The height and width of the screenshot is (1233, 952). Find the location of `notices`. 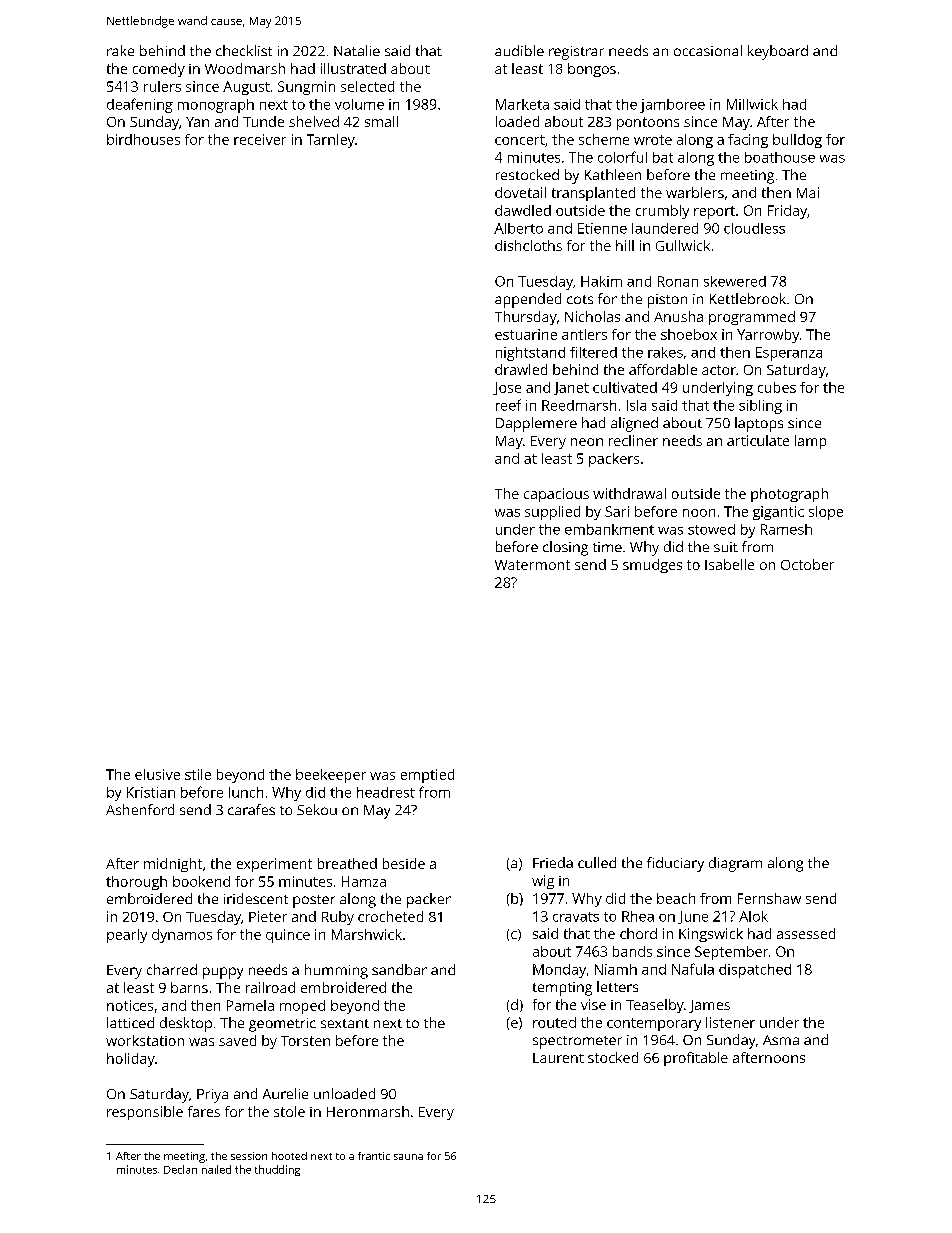

notices is located at coordinates (130, 1005).
